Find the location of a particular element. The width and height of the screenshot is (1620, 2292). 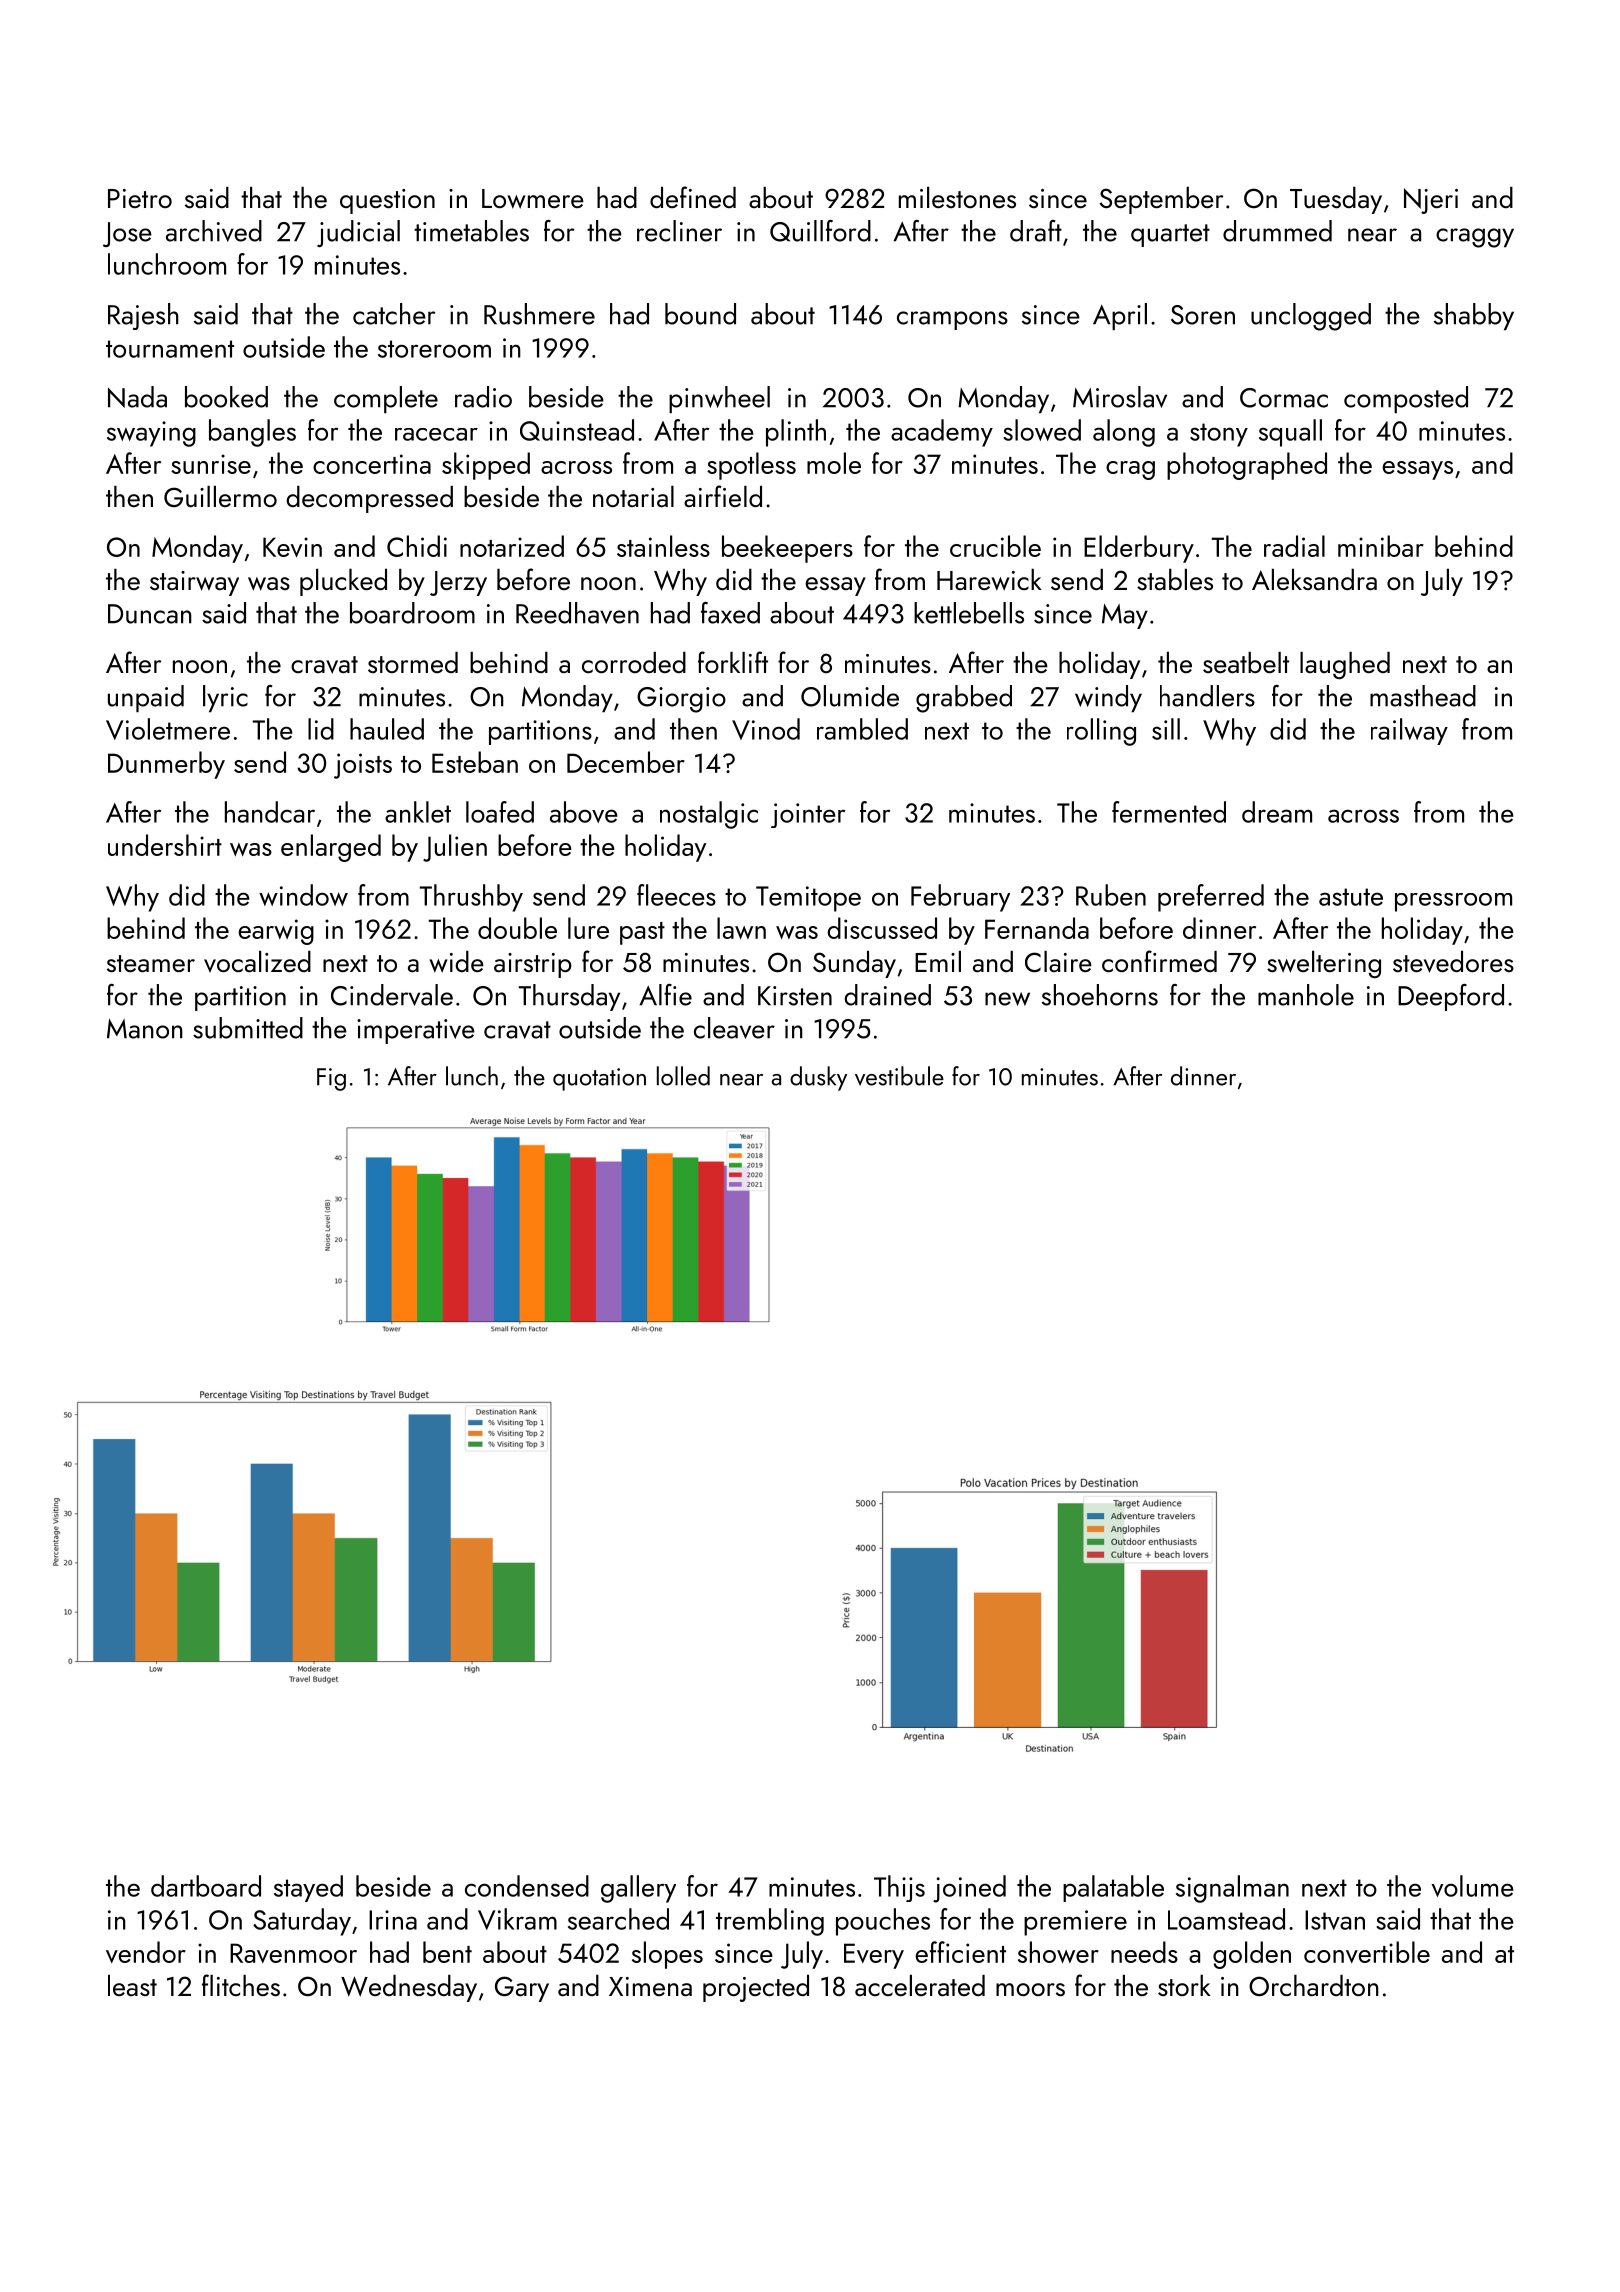

crucible is located at coordinates (995, 546).
